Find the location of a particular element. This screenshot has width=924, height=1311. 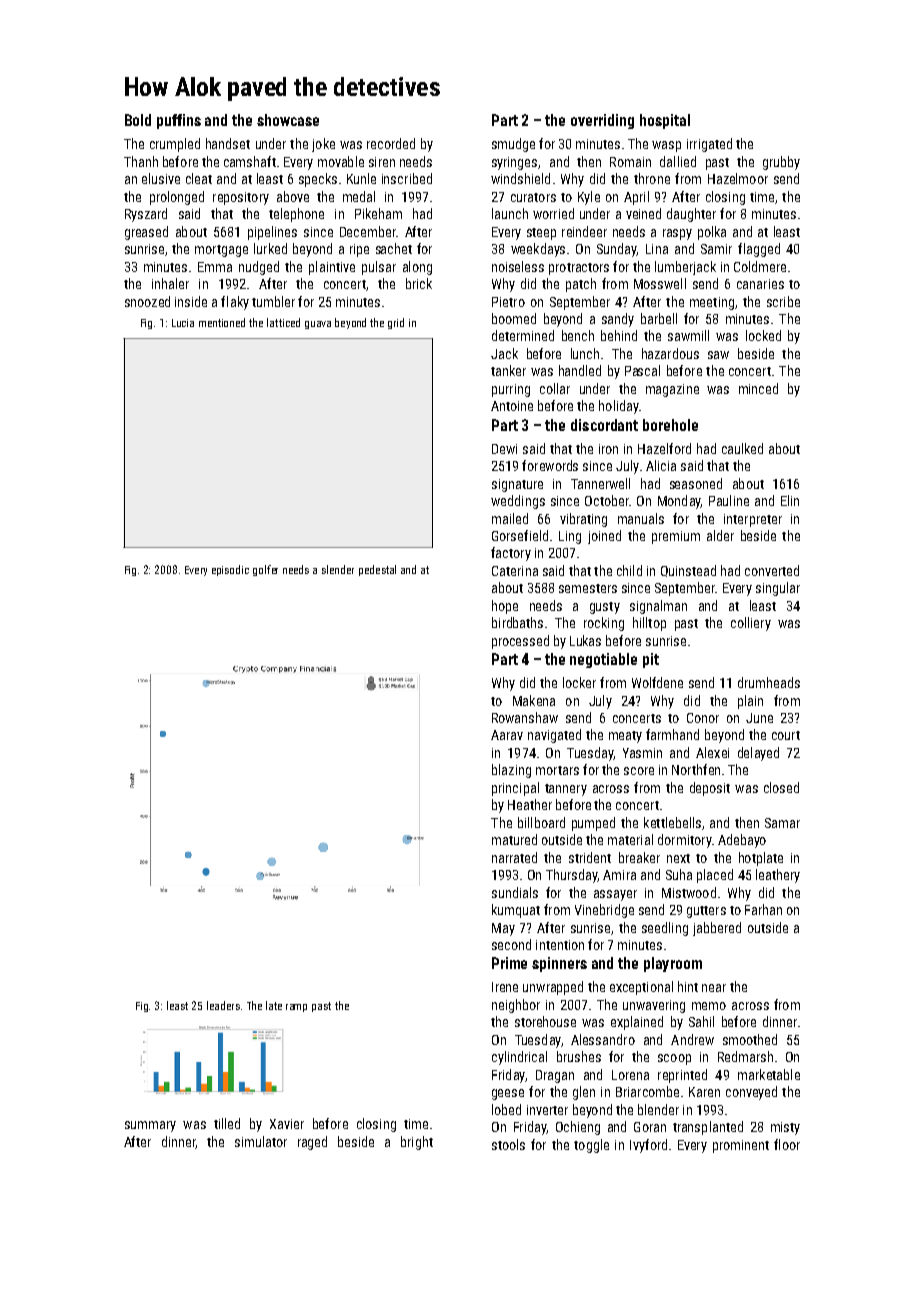

bright is located at coordinates (417, 1143).
